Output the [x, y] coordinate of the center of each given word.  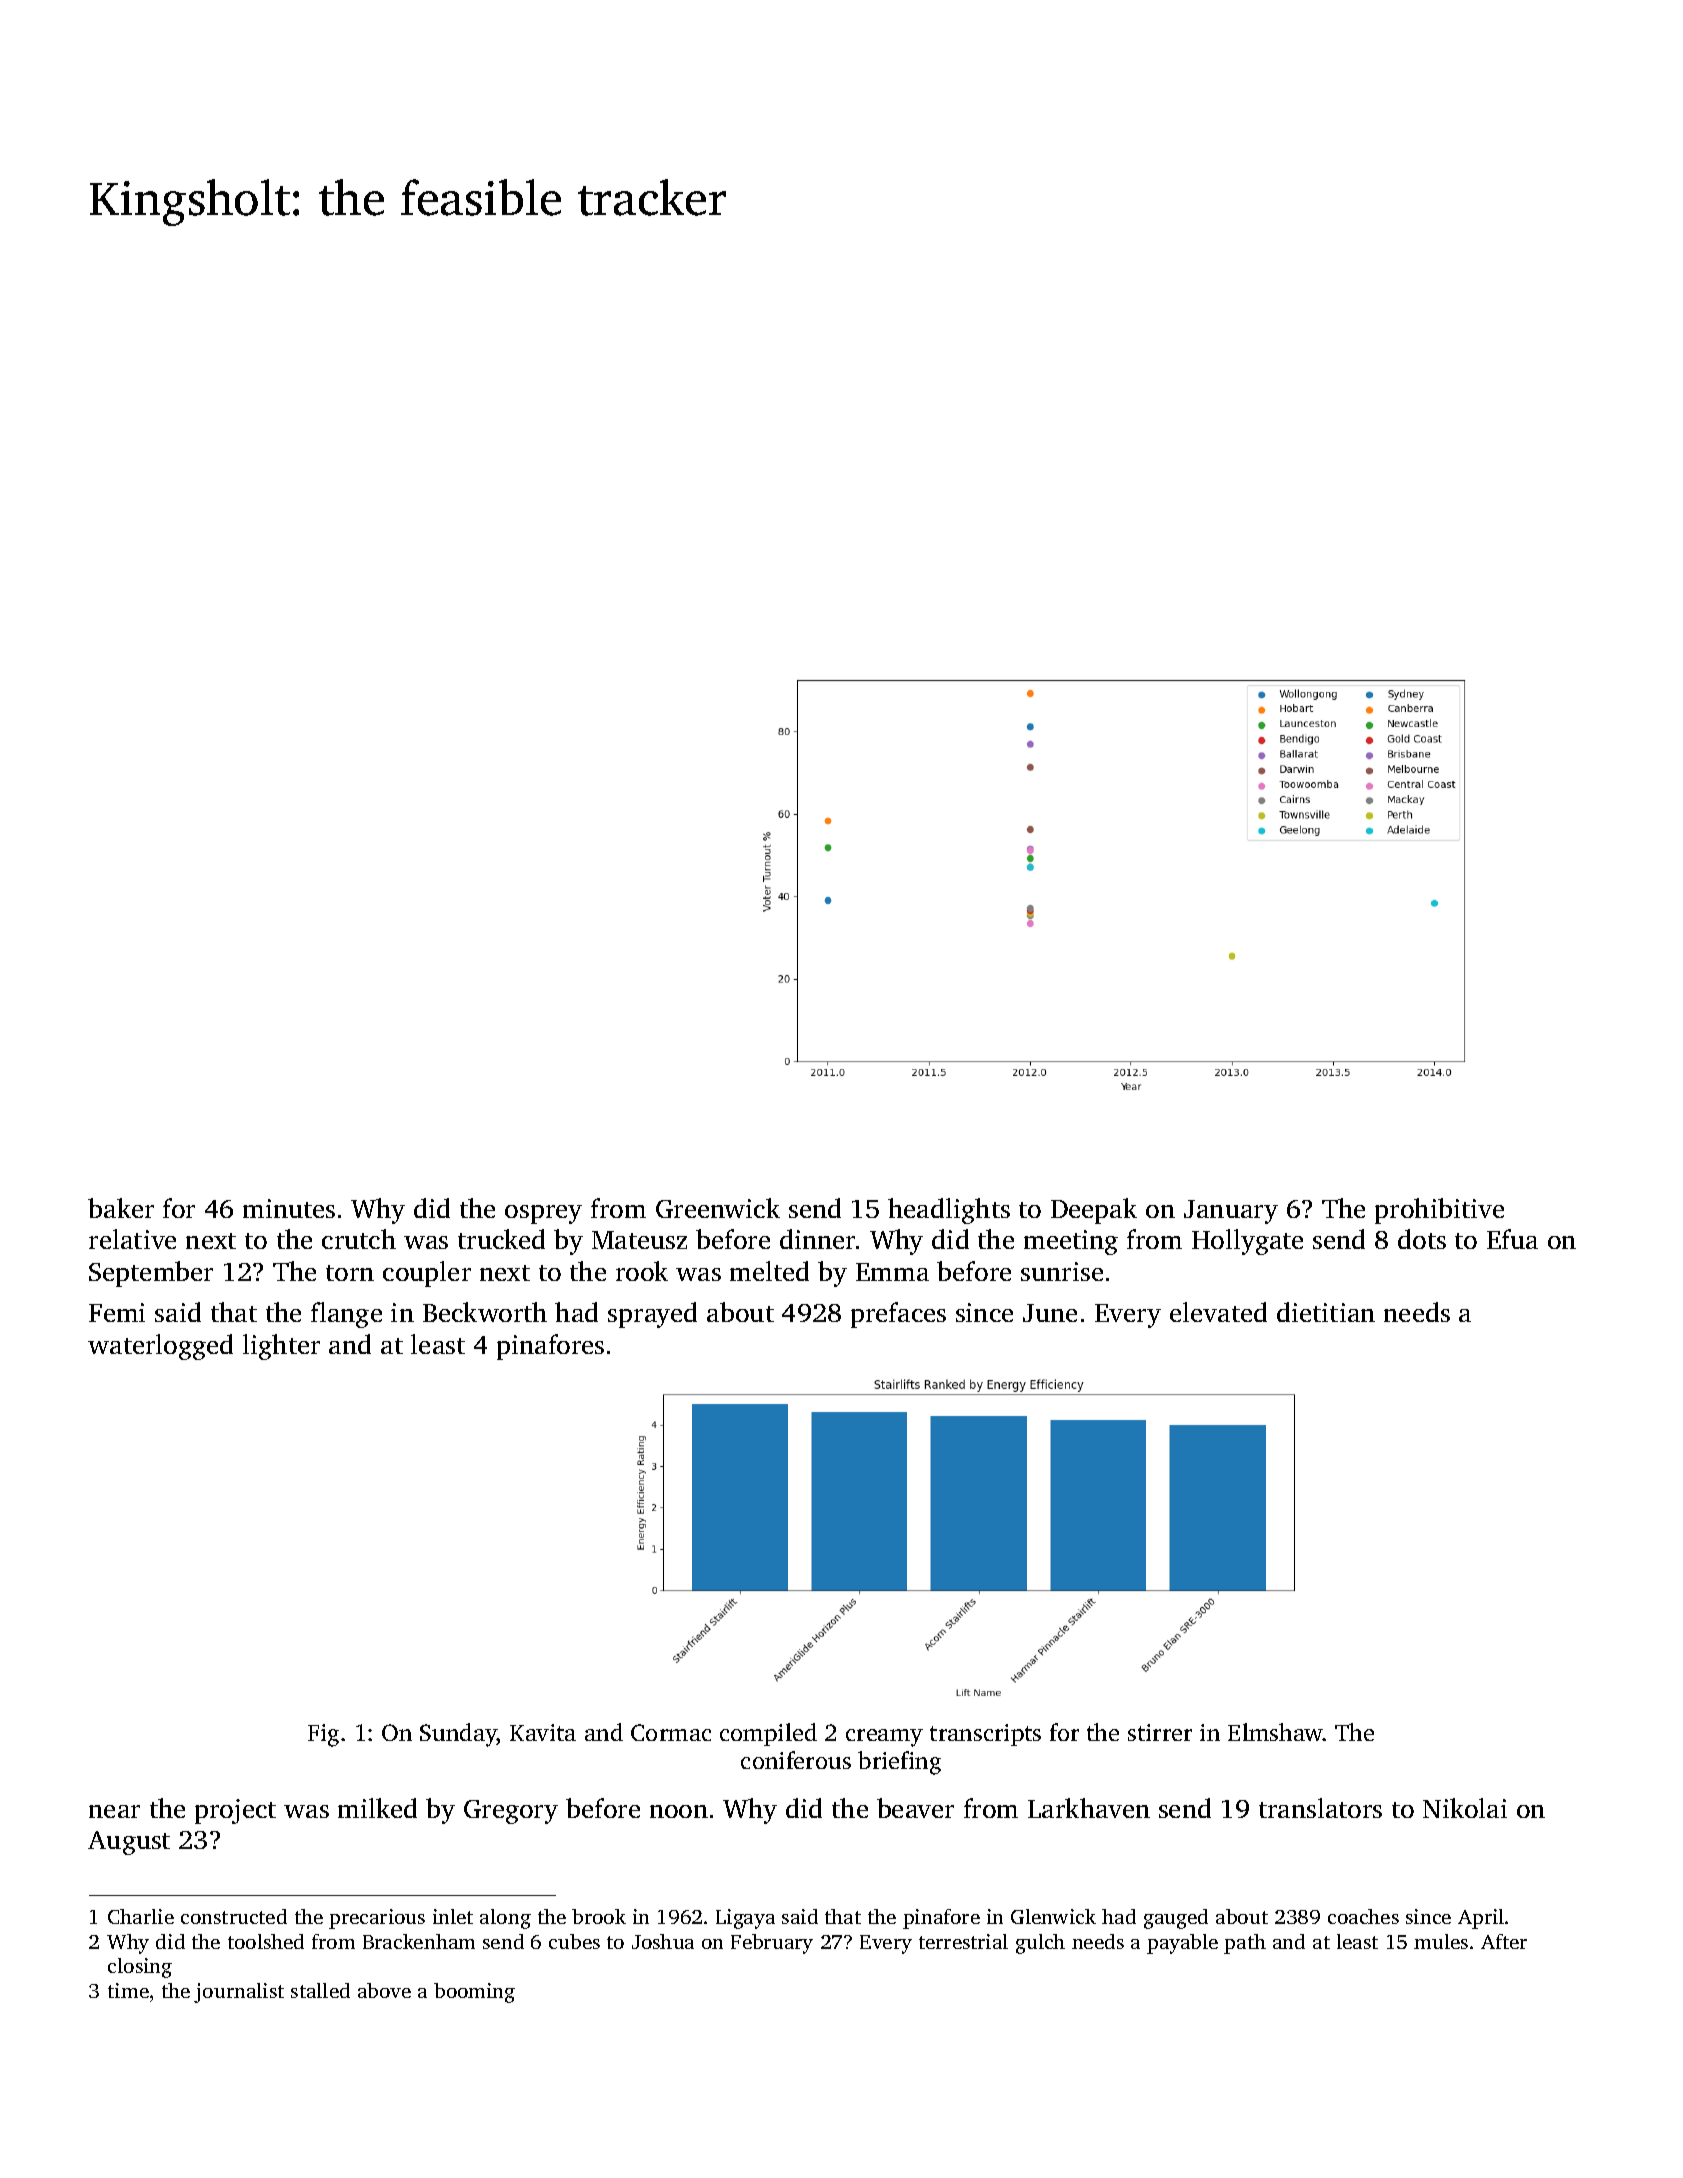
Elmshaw [1275, 1732]
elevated [1218, 1312]
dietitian [1326, 1312]
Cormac [671, 1732]
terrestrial [963, 1941]
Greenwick [718, 1208]
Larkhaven [1089, 1808]
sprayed [652, 1315]
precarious [377, 1919]
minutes [289, 1208]
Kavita [543, 1732]
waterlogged [160, 1347]
